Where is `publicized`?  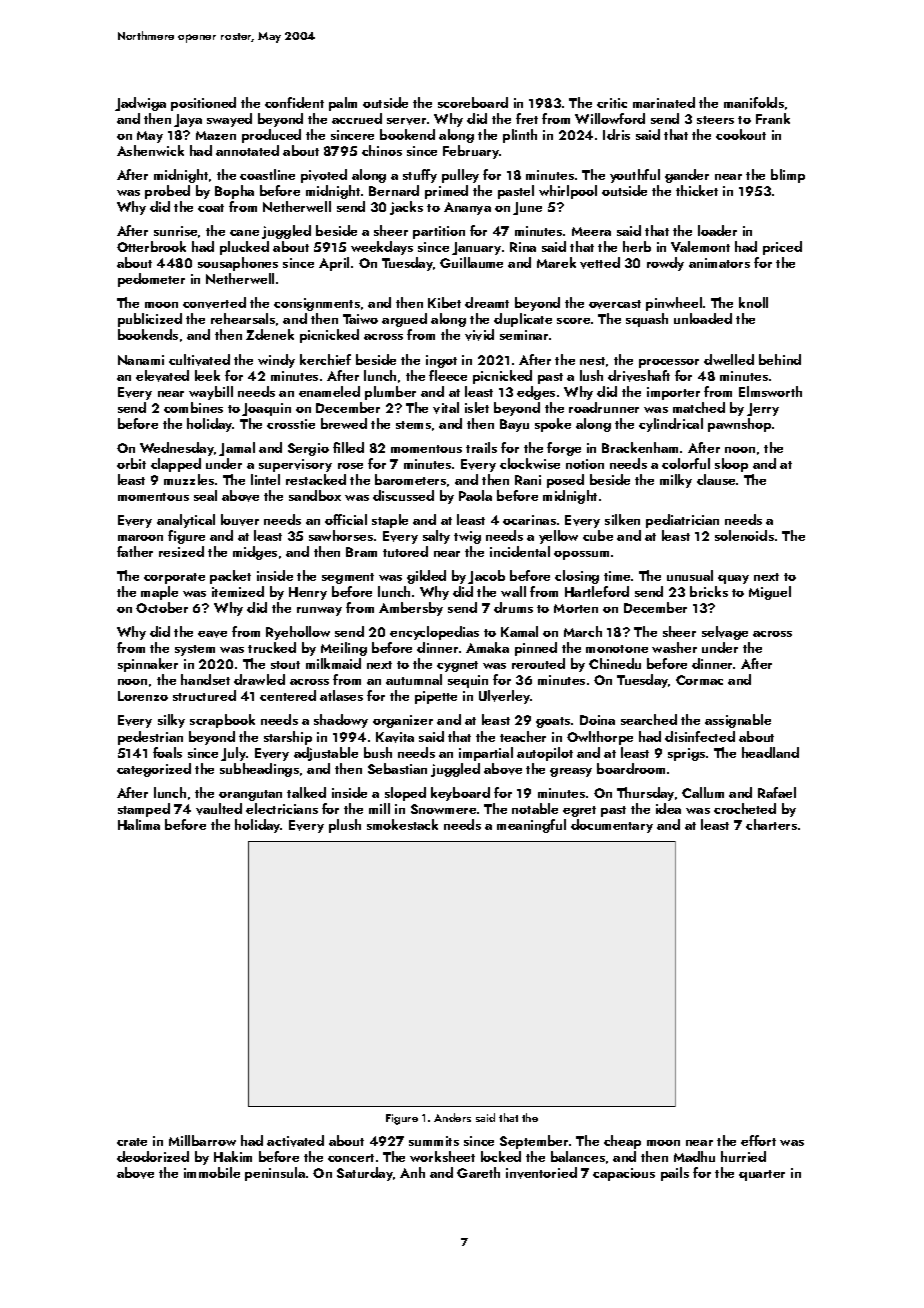 publicized is located at coordinates (150, 320).
